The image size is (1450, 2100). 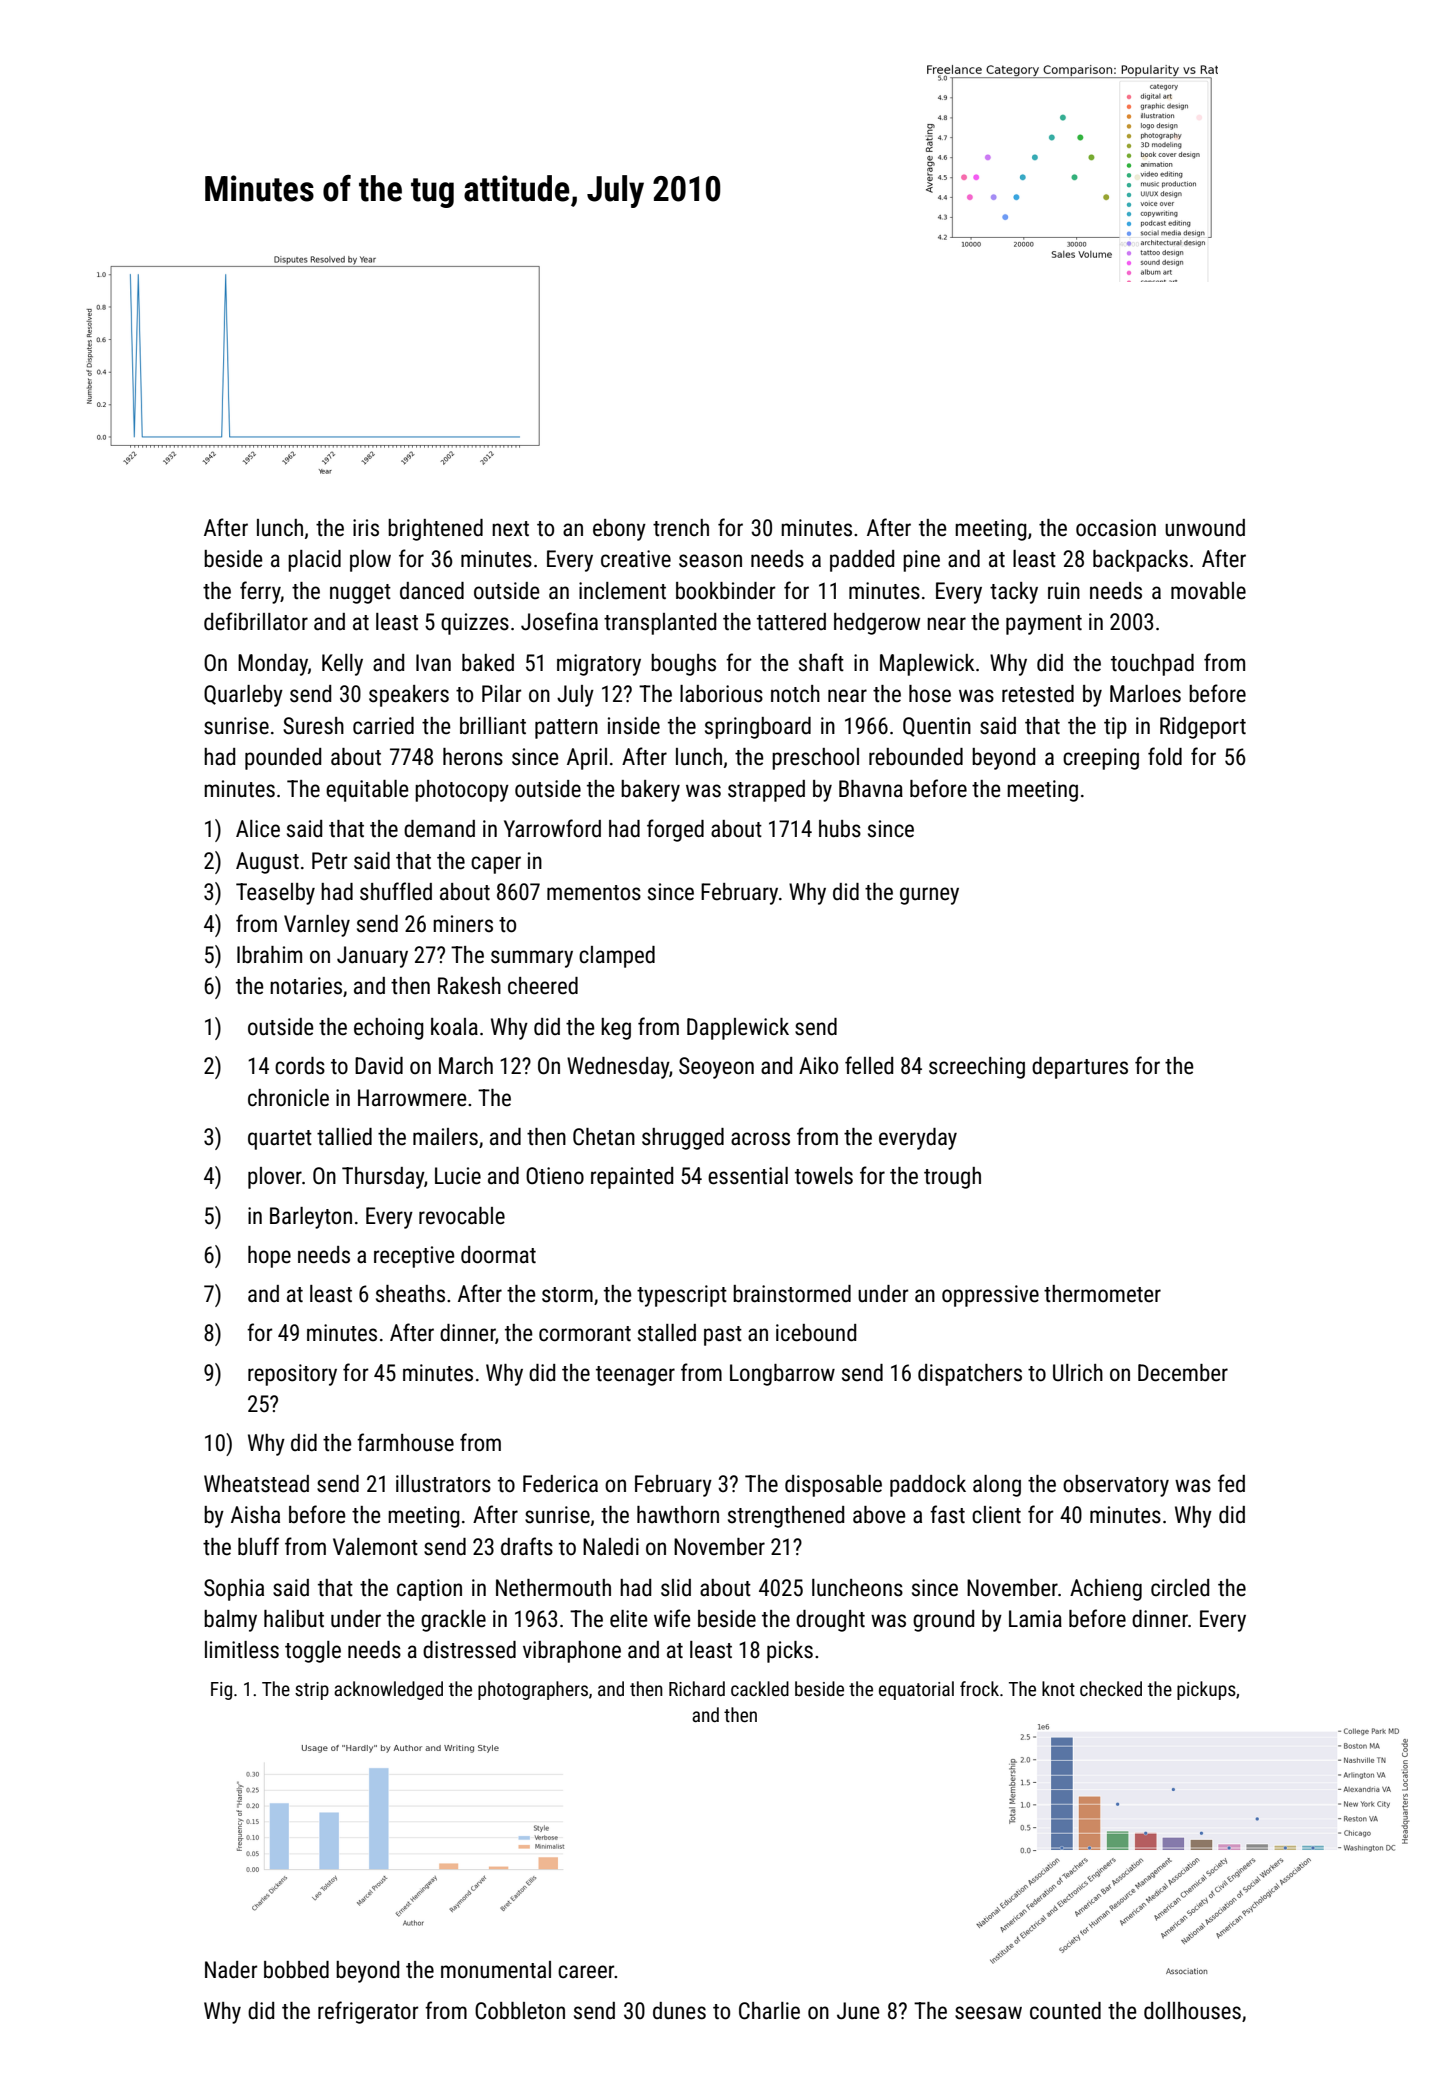 I want to click on towels, so click(x=824, y=1176).
